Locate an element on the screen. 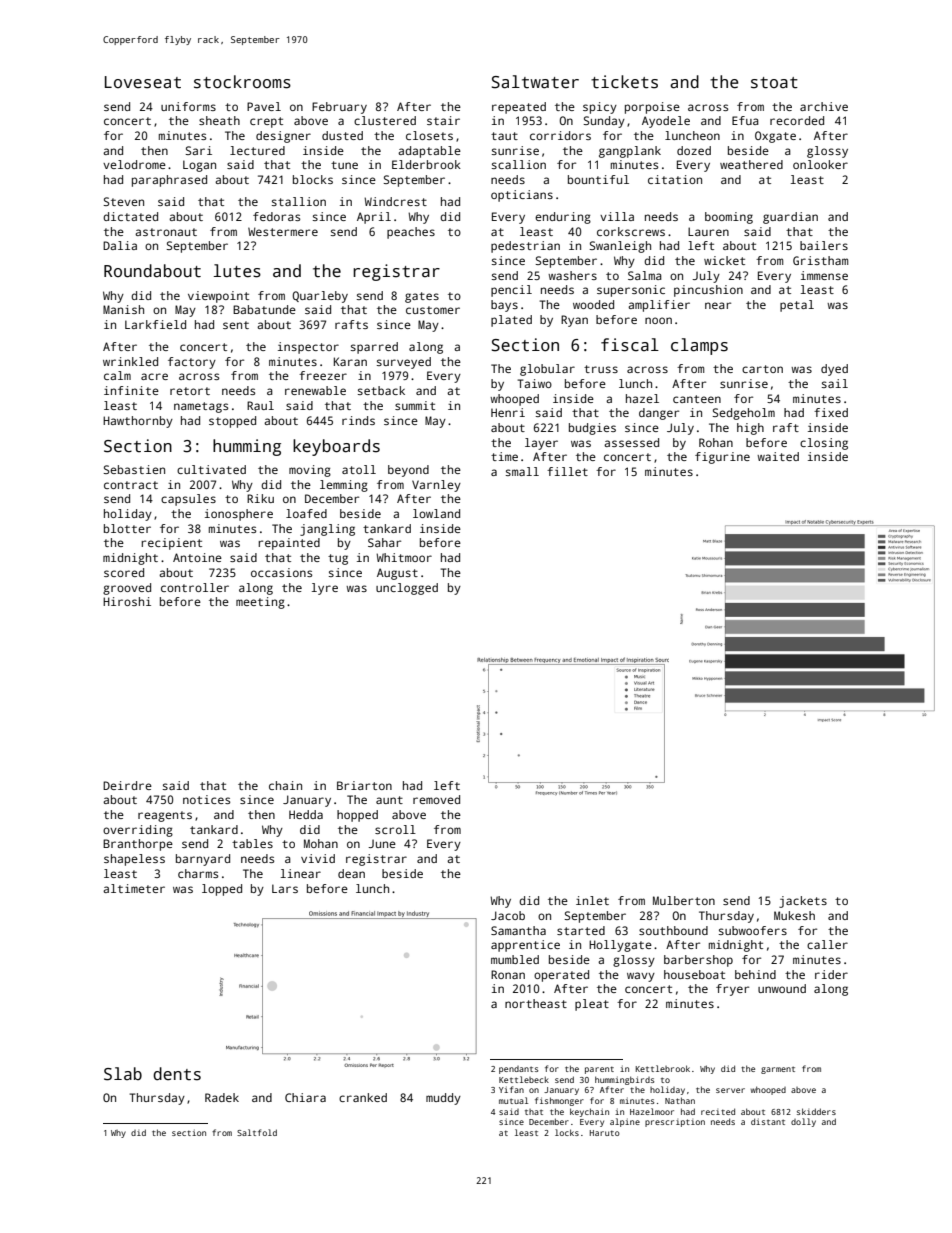 This screenshot has height=1233, width=952. Deirdre is located at coordinates (127, 785).
